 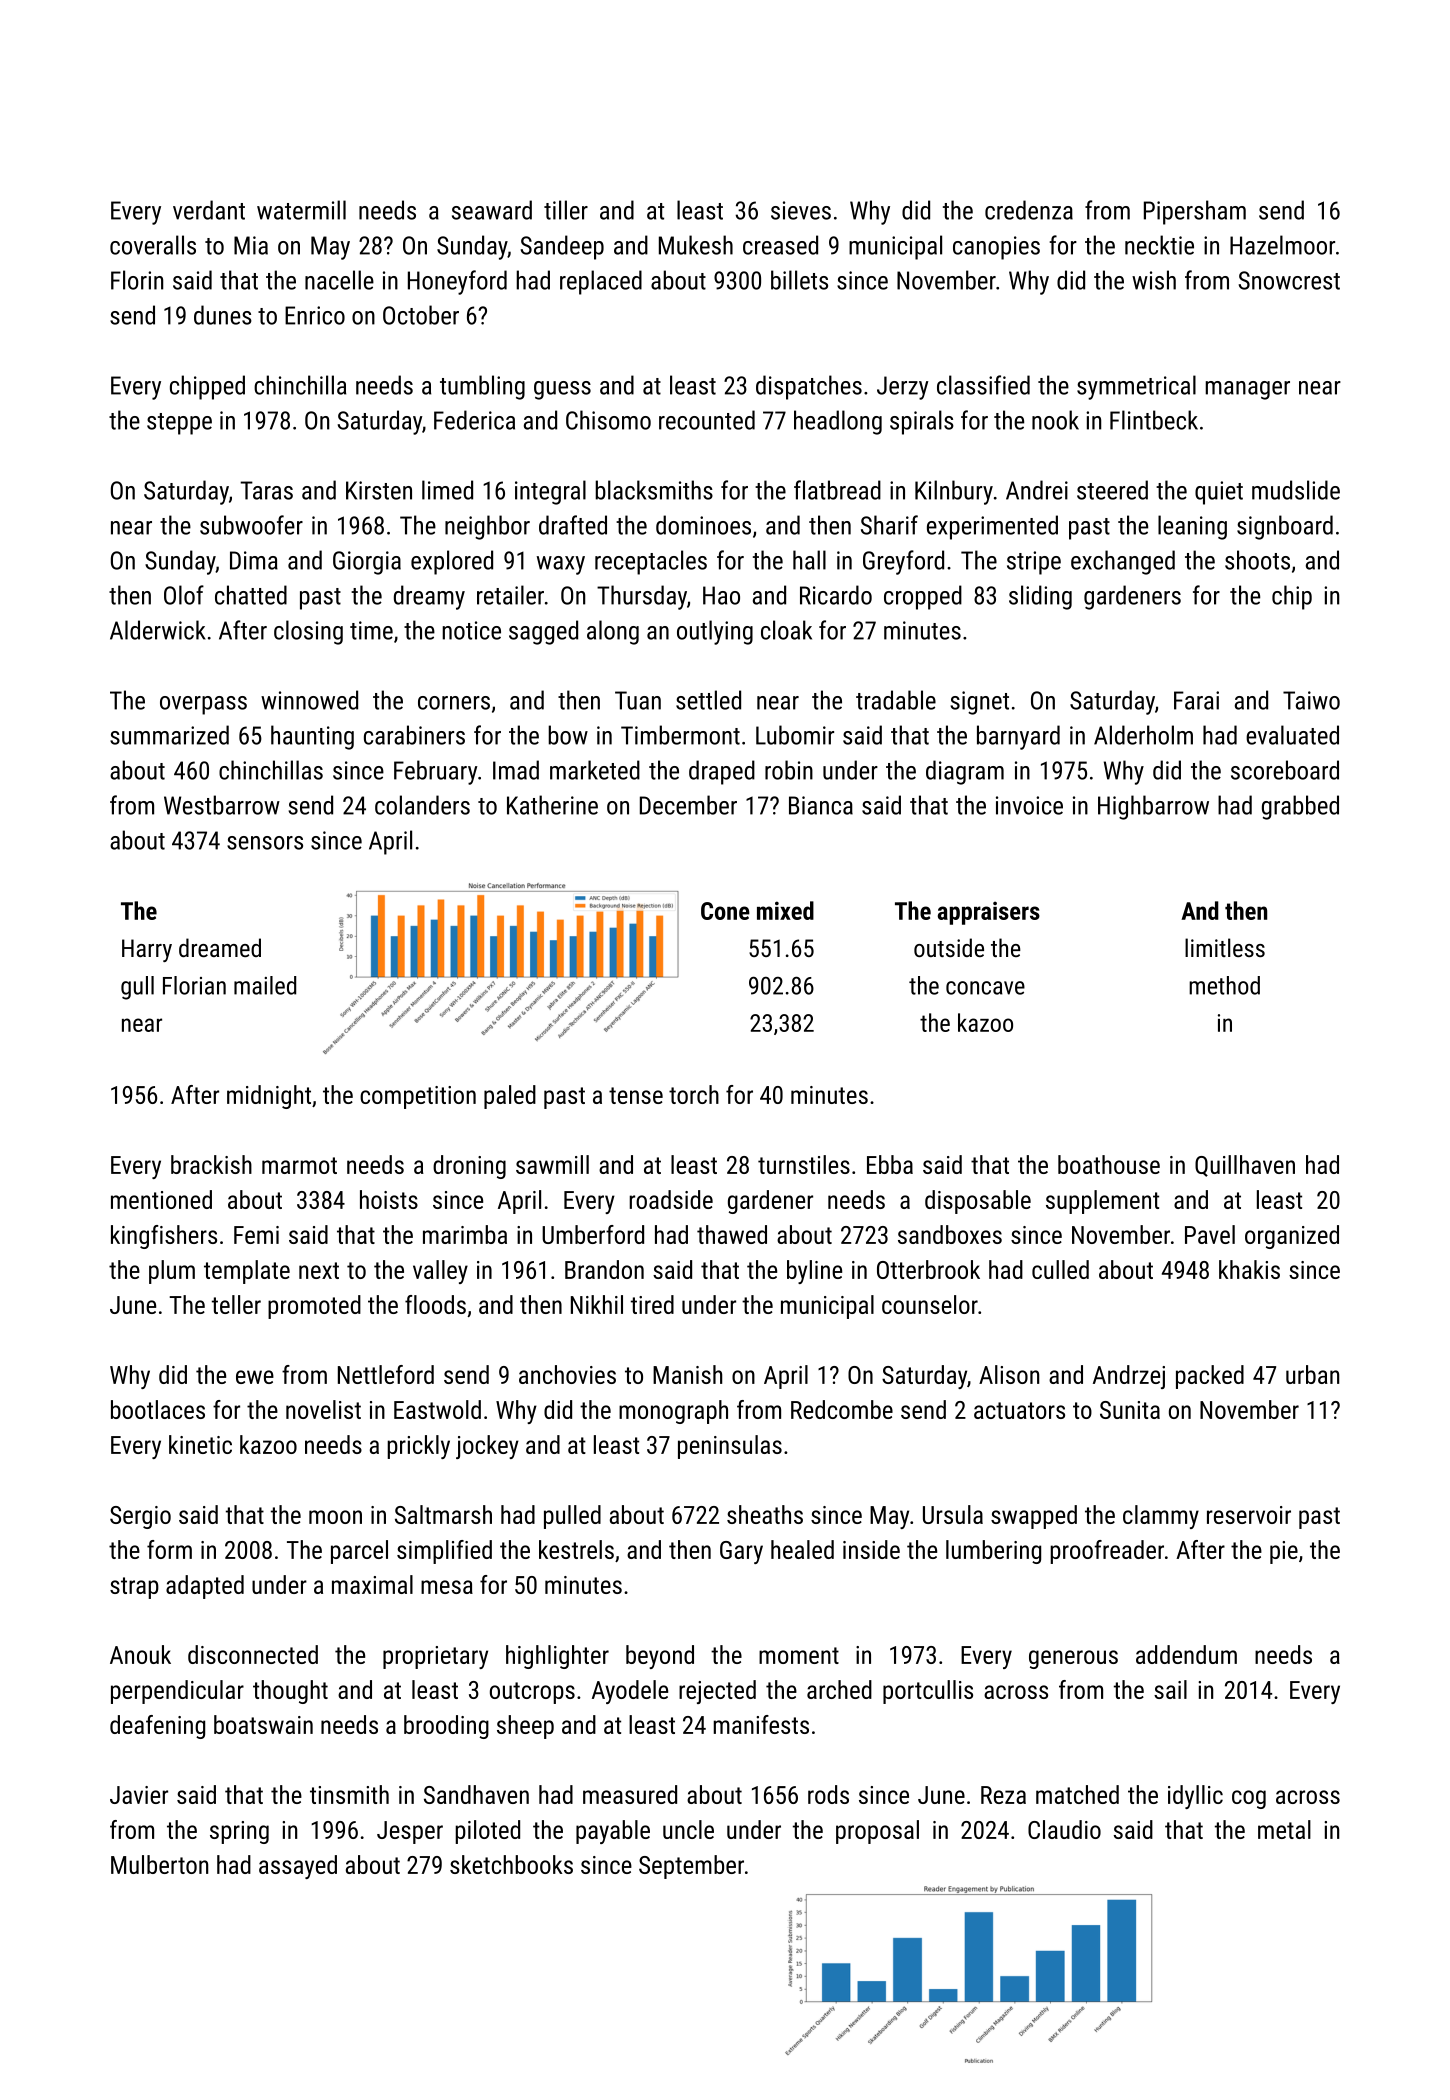 I want to click on marketed, so click(x=595, y=770).
